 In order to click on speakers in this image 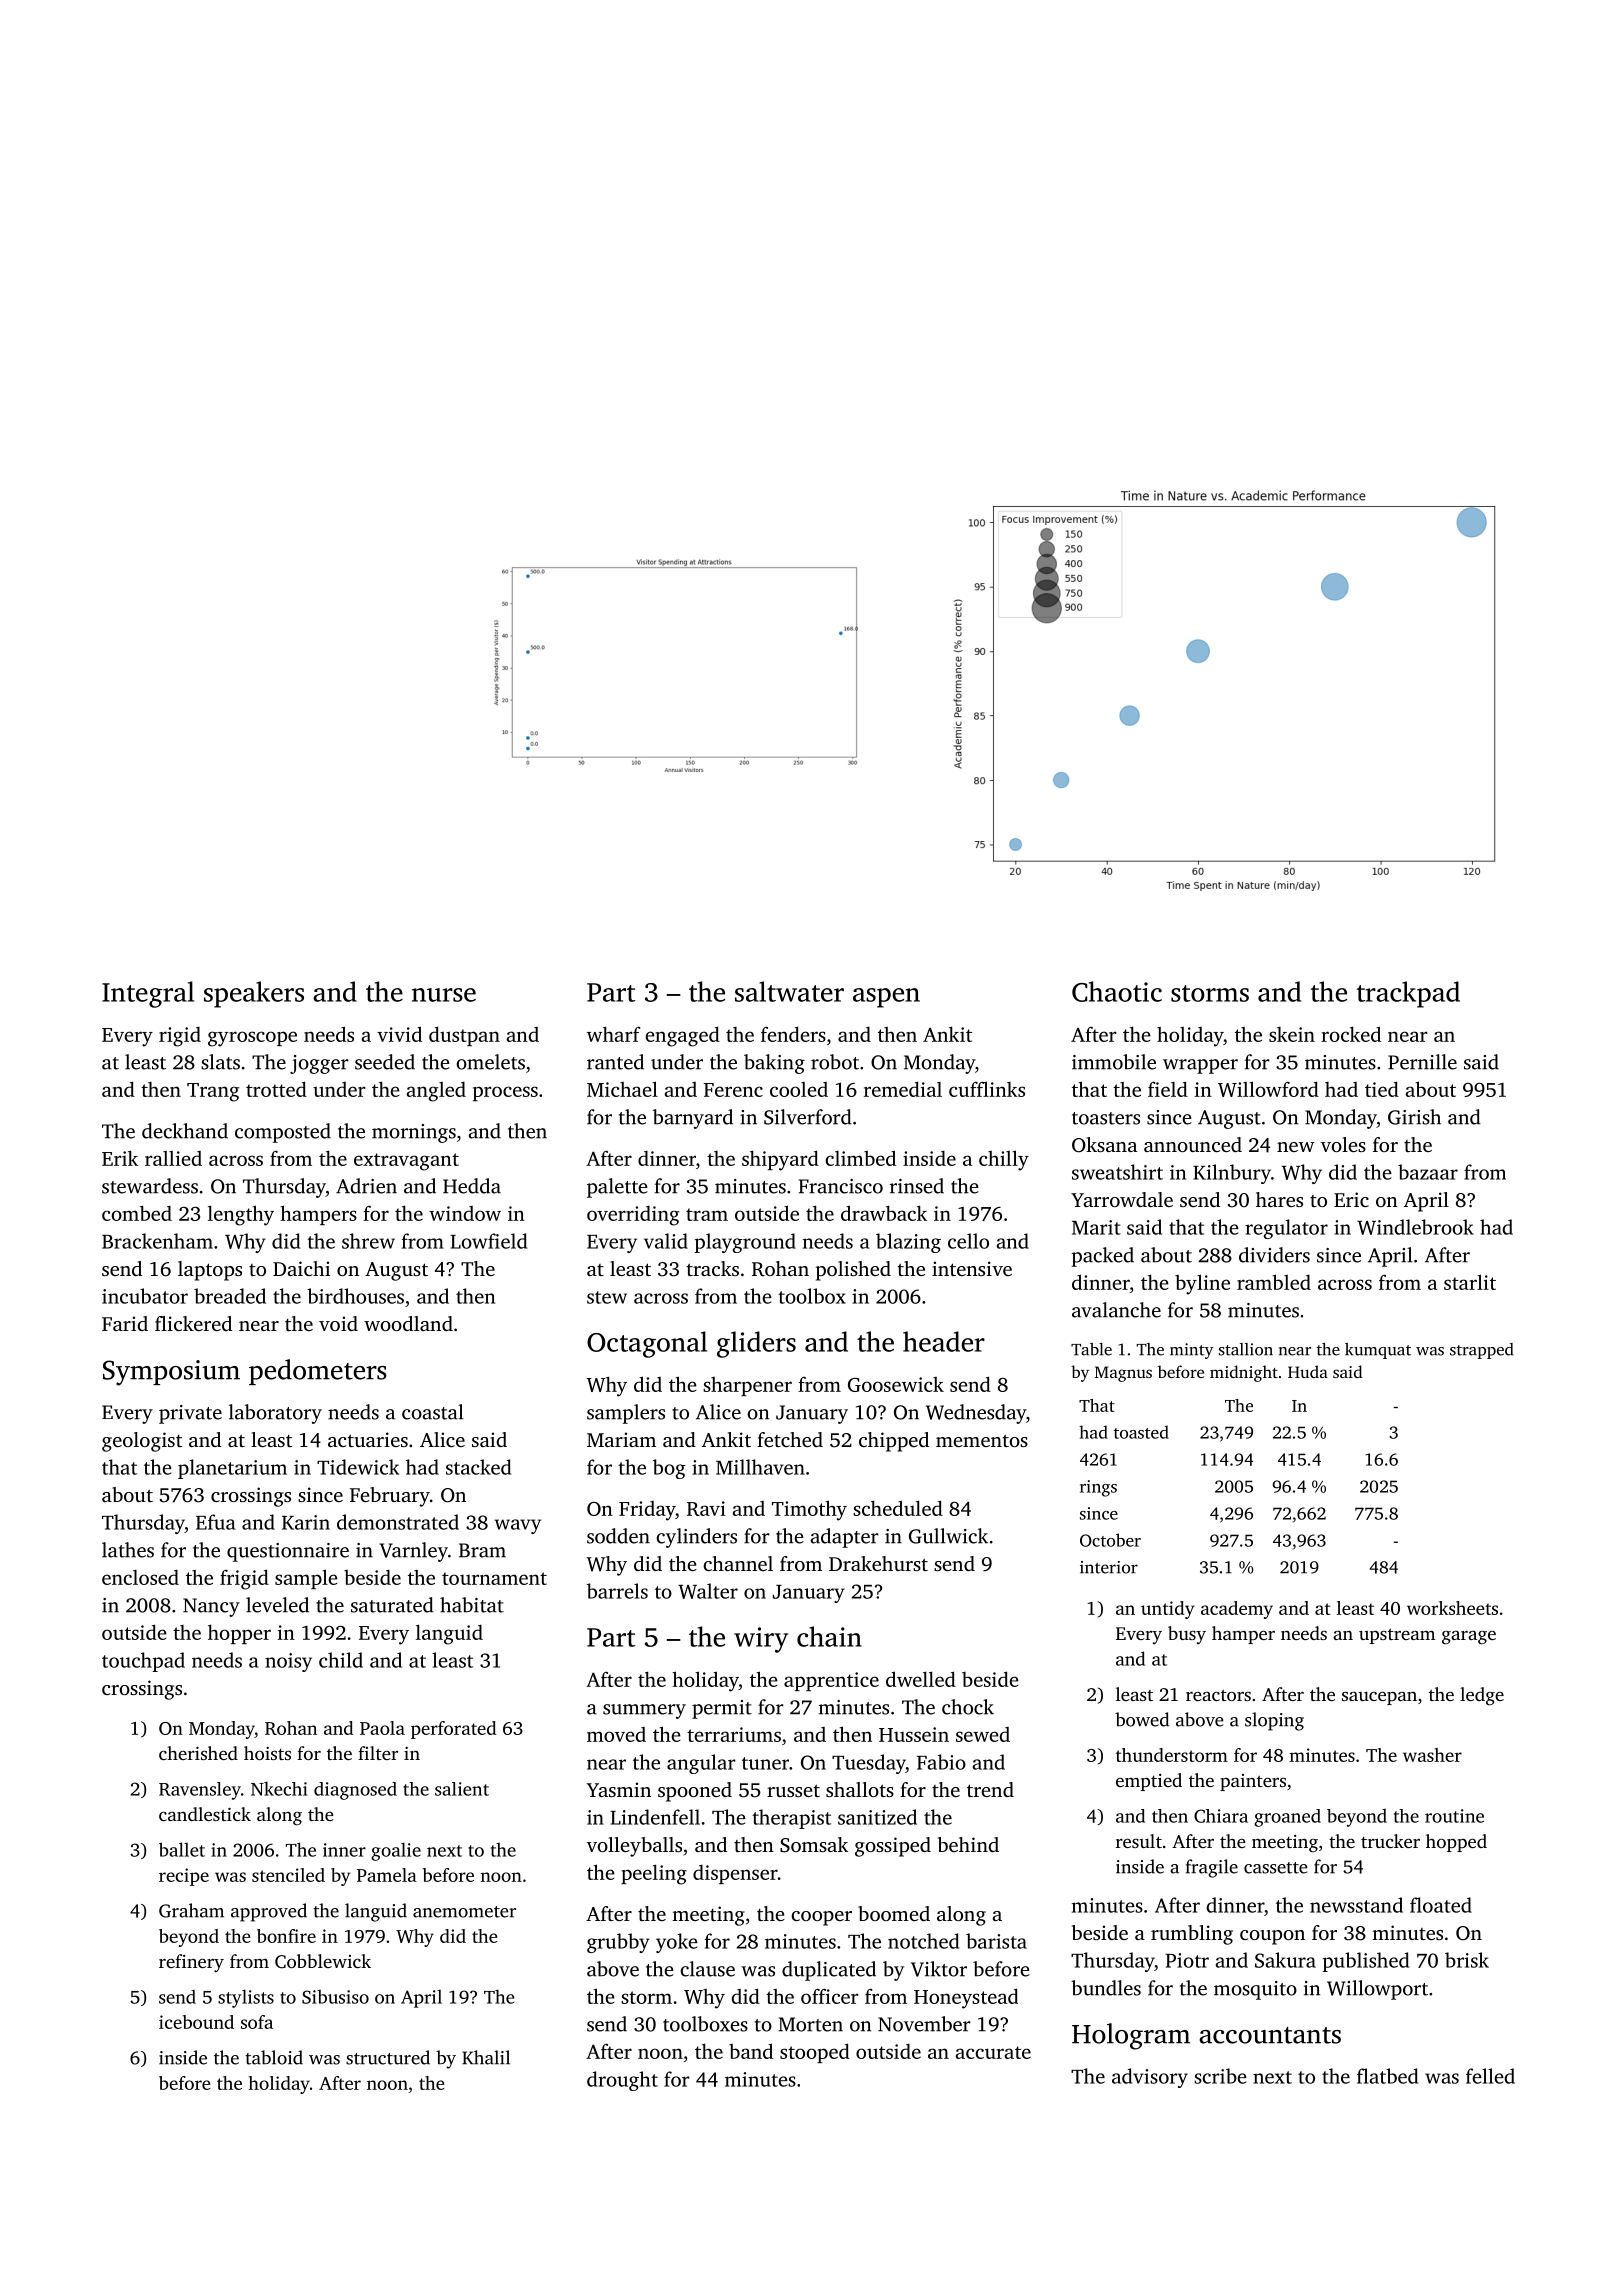, I will do `click(254, 994)`.
